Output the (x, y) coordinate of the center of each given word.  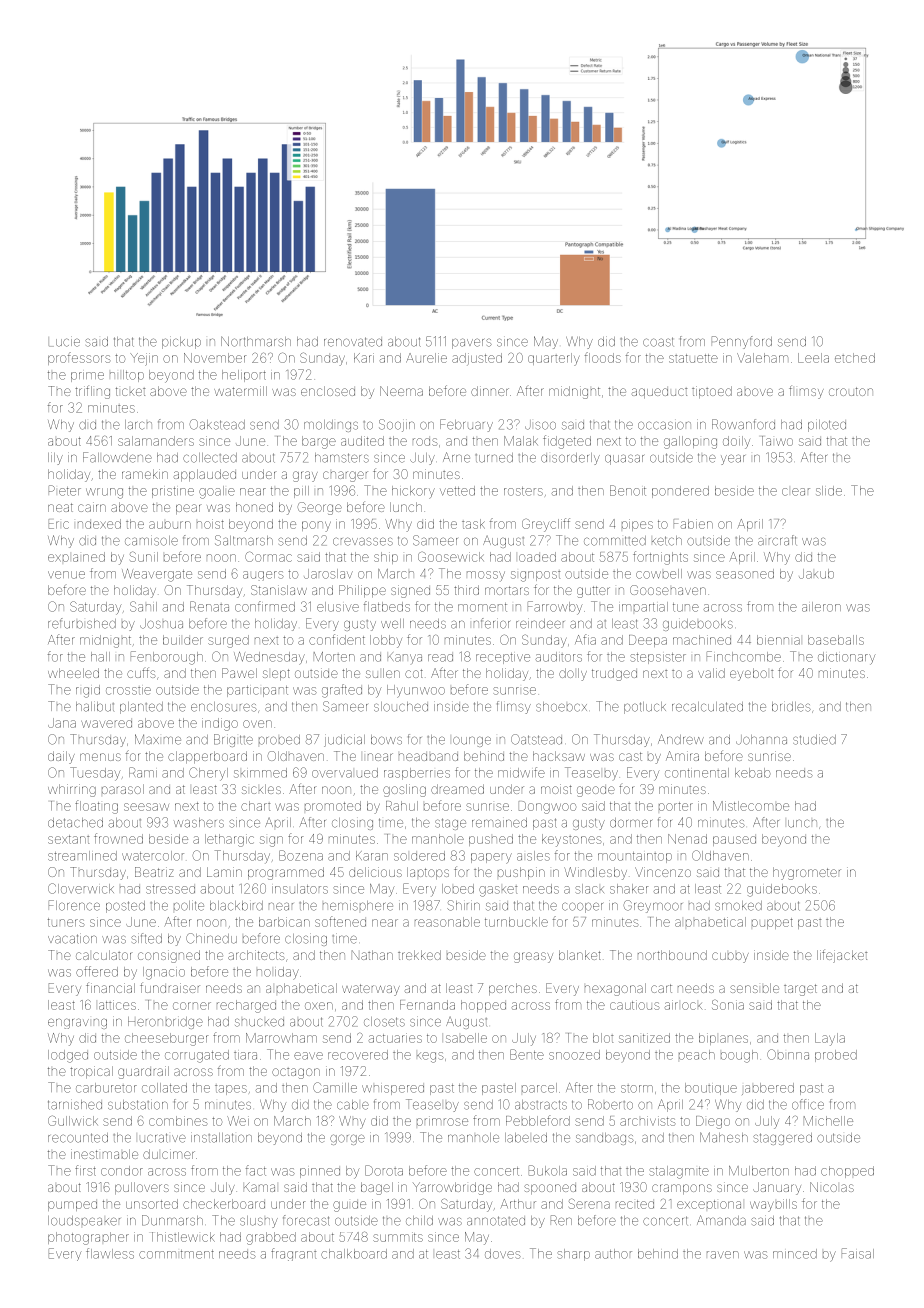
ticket (130, 391)
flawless (110, 1253)
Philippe (362, 591)
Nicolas (832, 1187)
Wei (238, 1121)
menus (100, 757)
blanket (580, 955)
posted (125, 907)
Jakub (816, 574)
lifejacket (842, 956)
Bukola (548, 1170)
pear (188, 509)
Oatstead (536, 739)
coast (658, 342)
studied (814, 739)
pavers (472, 343)
